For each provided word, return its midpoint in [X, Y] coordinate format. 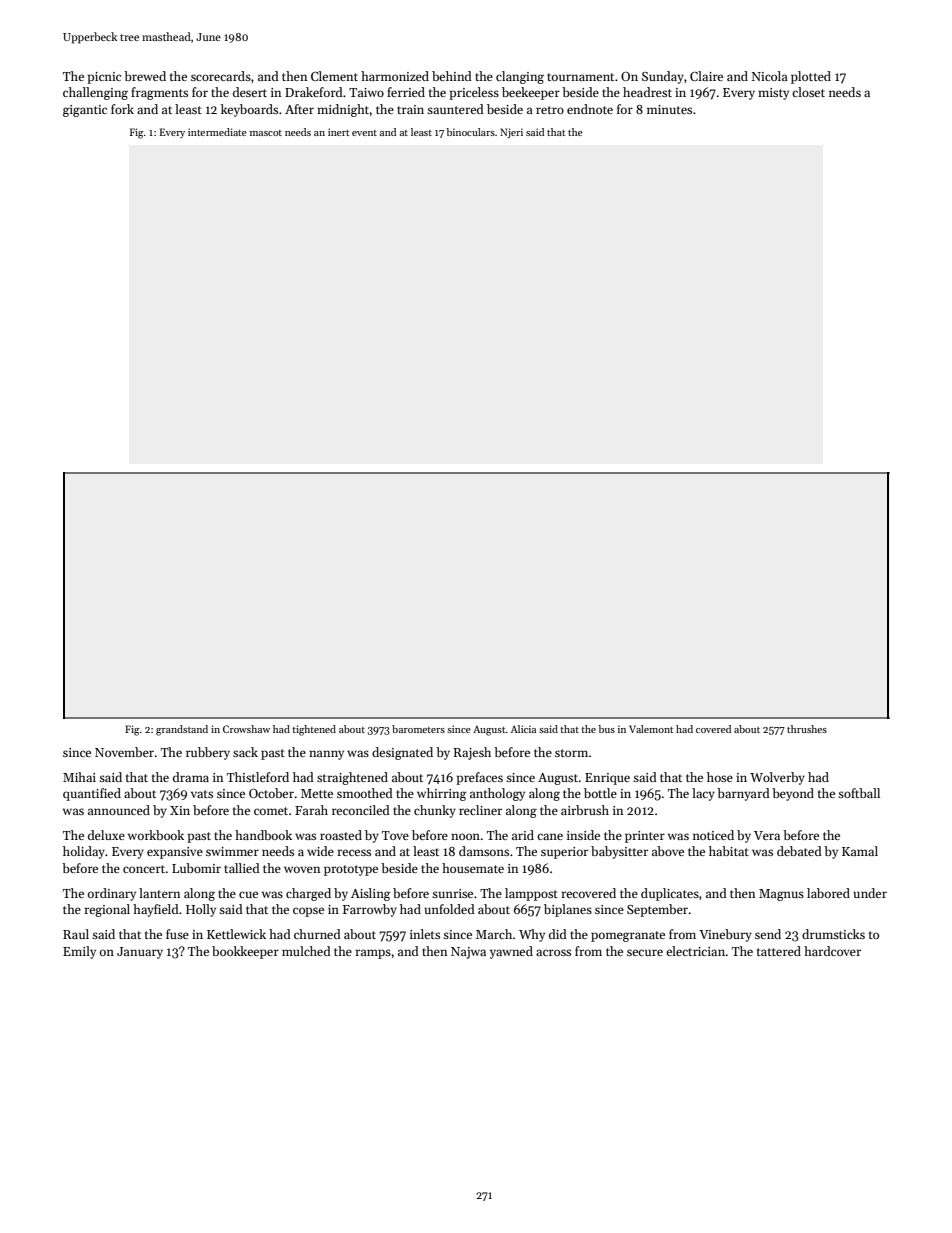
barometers [418, 729]
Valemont [651, 729]
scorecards [221, 76]
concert [144, 869]
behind [452, 76]
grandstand [182, 730]
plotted [811, 77]
